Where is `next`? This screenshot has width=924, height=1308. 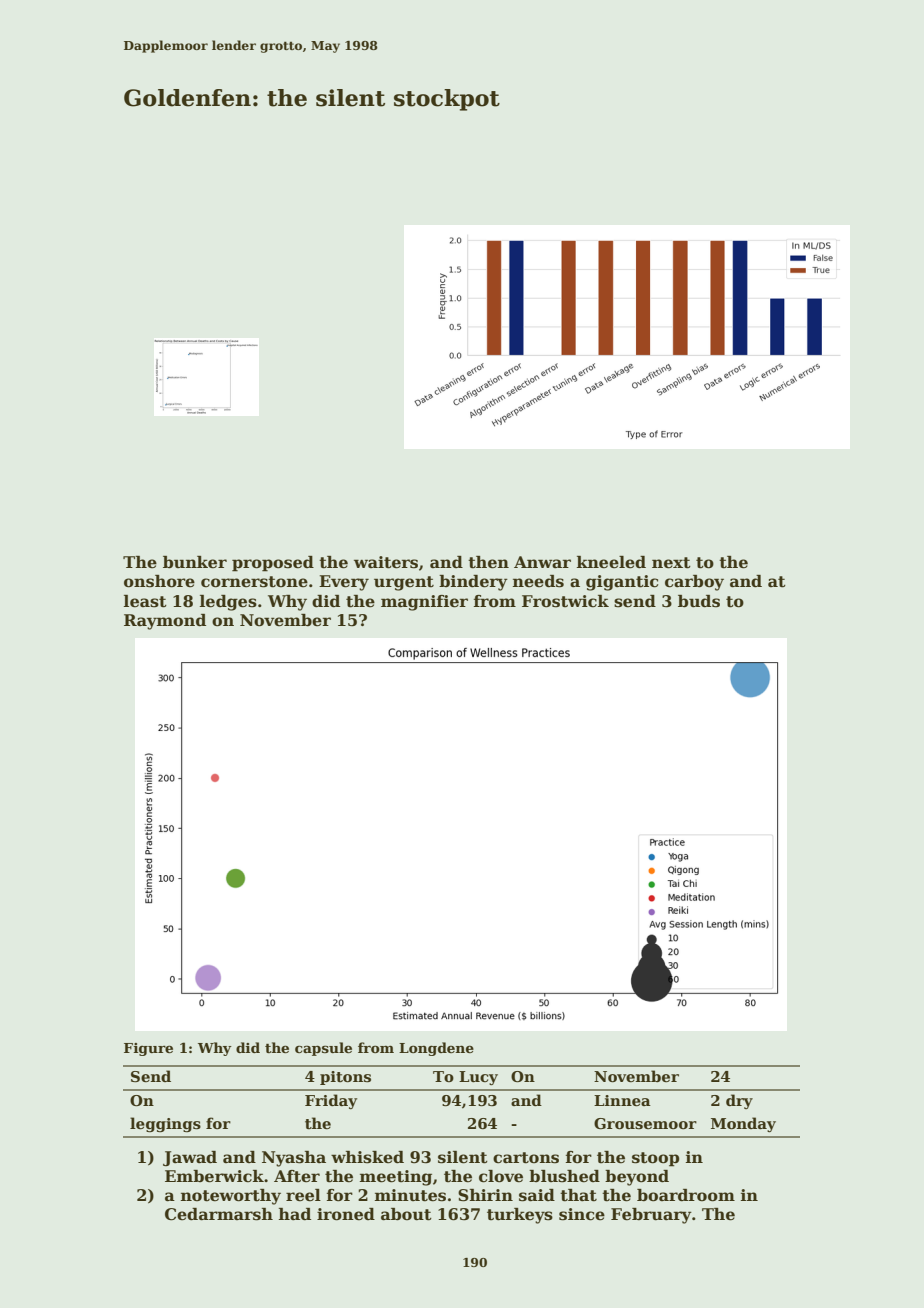
next is located at coordinates (671, 563).
